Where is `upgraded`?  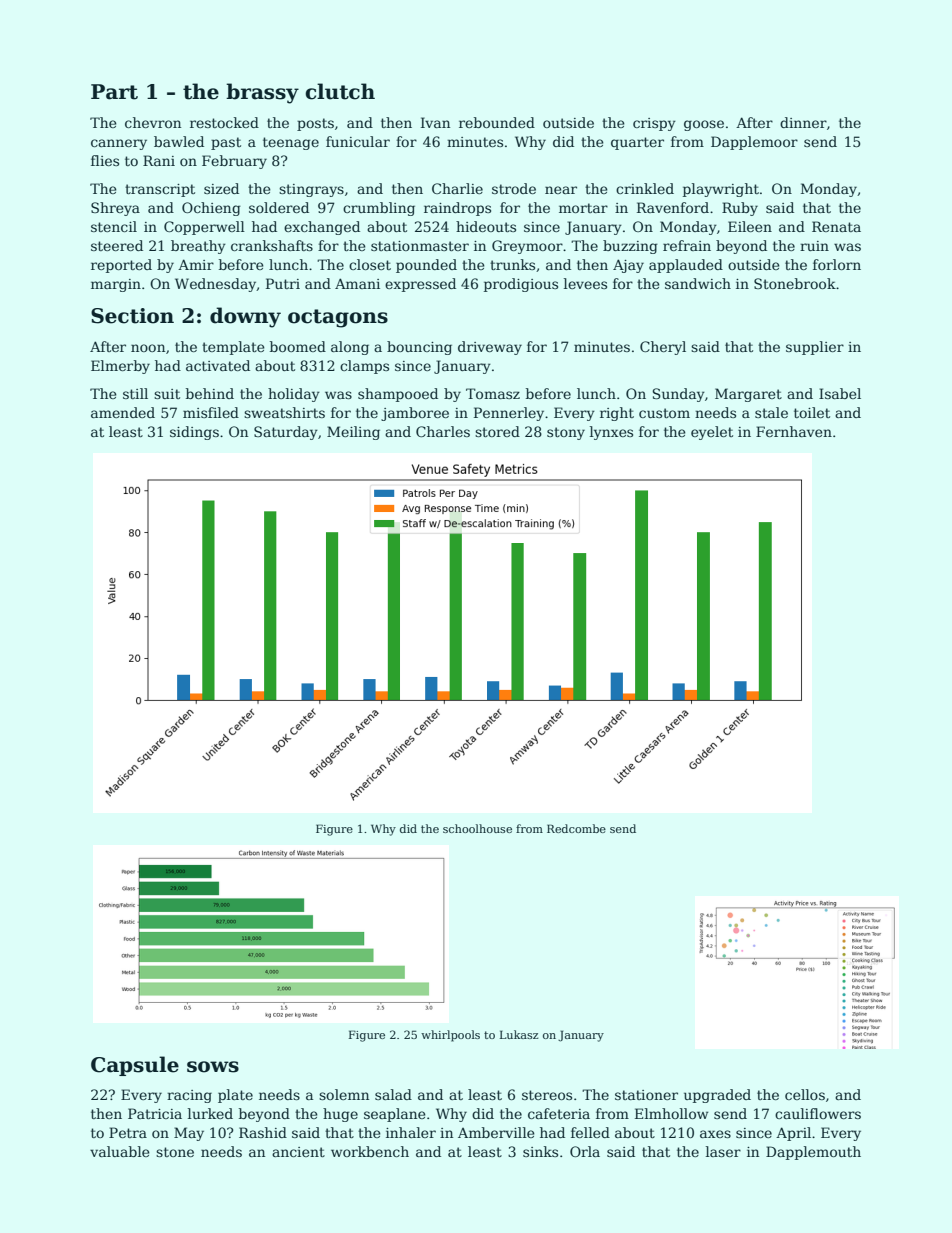 upgraded is located at coordinates (717, 1096).
